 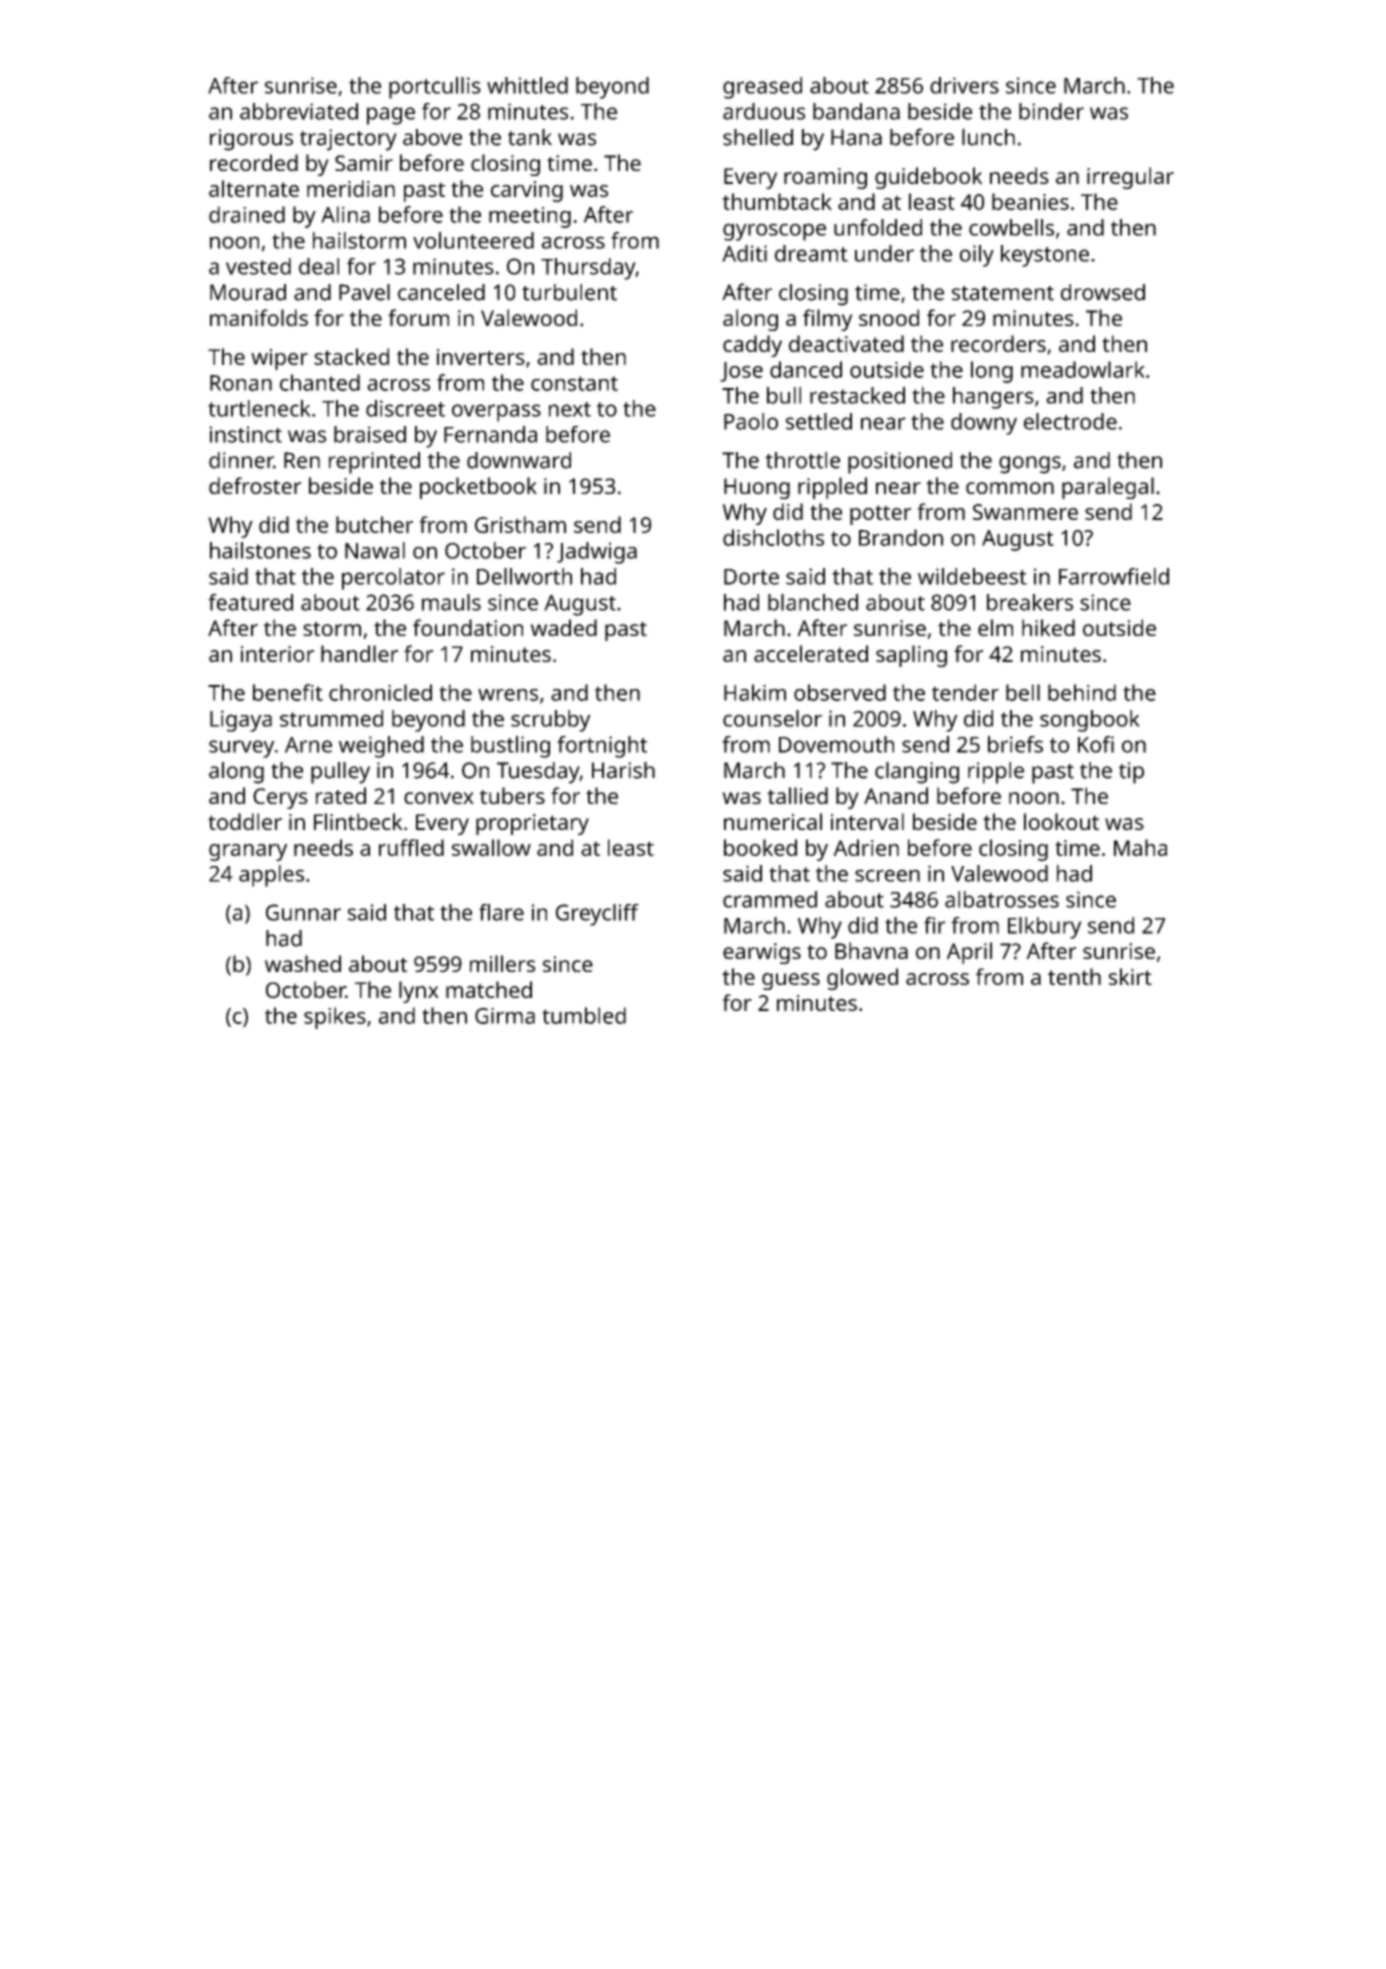 What do you see at coordinates (271, 876) in the image?
I see `apples` at bounding box center [271, 876].
